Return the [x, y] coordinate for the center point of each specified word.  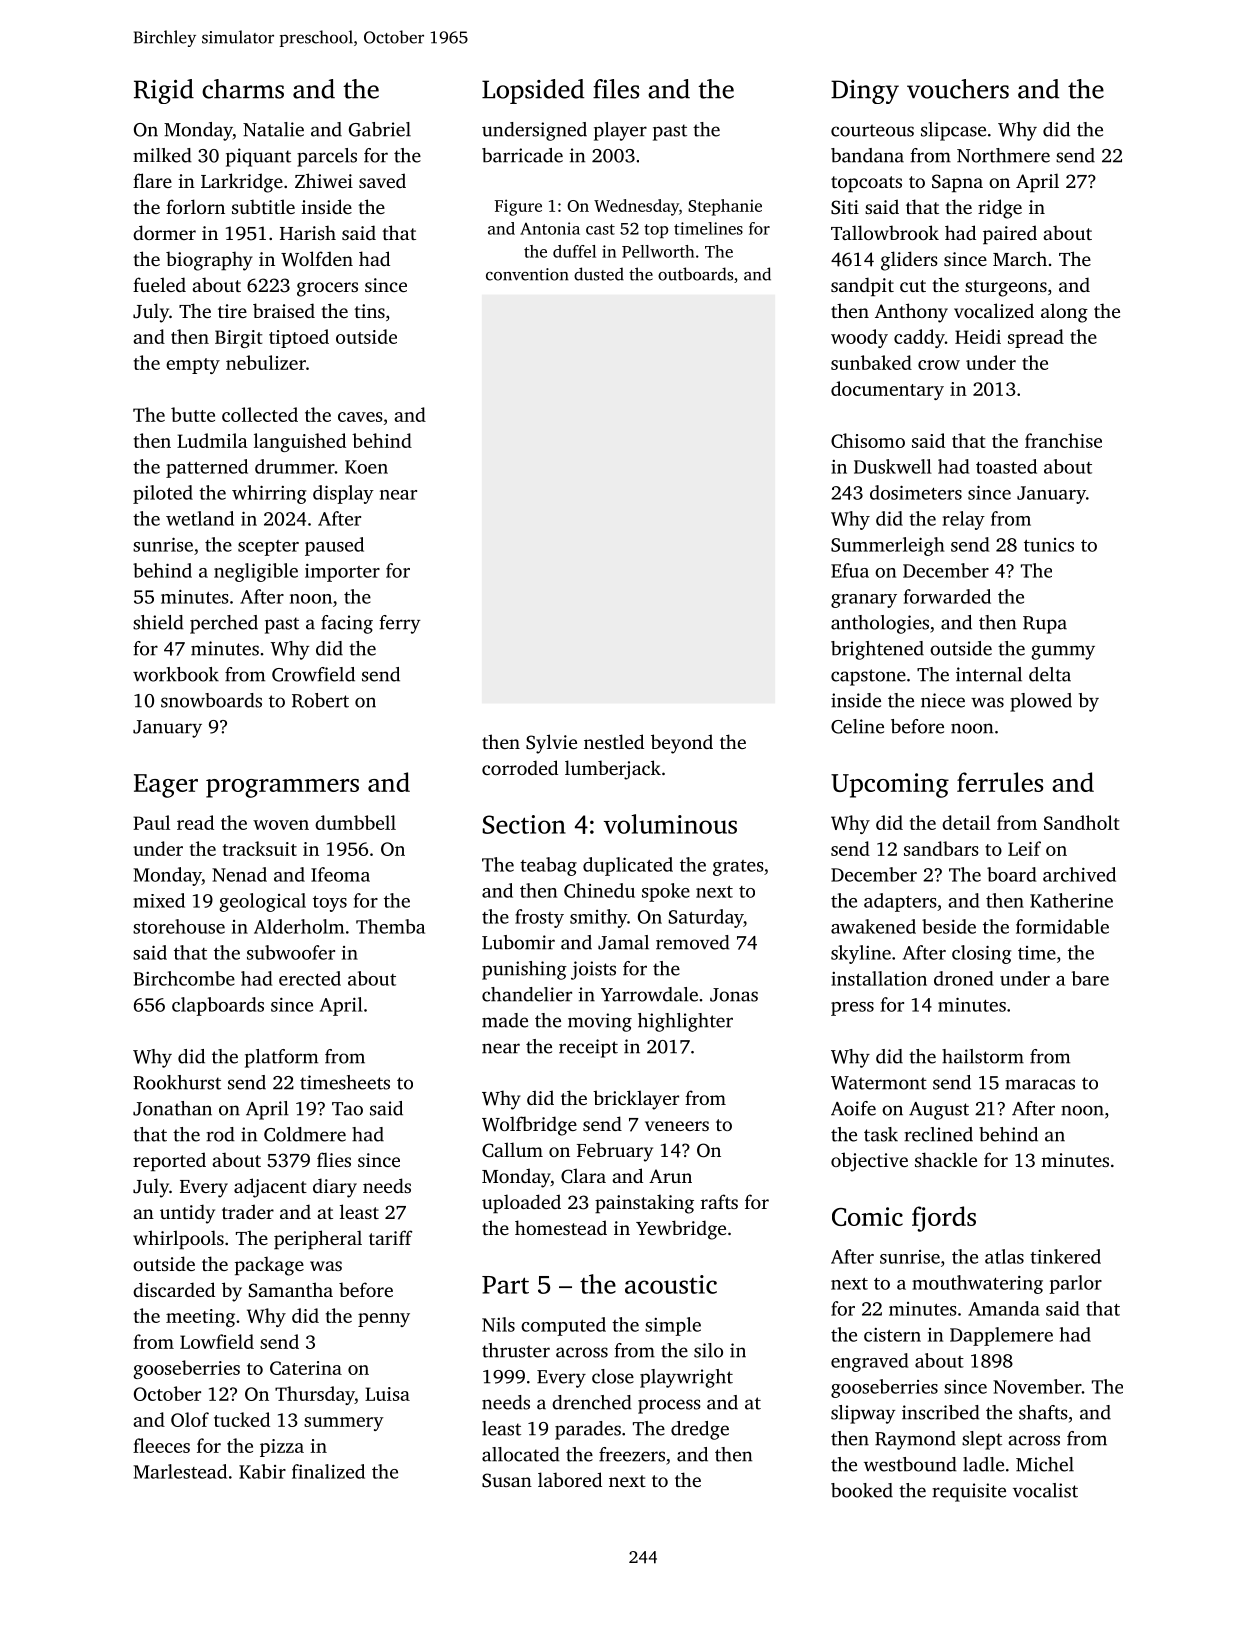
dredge [700, 1430]
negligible [256, 572]
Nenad [239, 874]
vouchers [958, 89]
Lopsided [533, 91]
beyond [682, 744]
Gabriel [380, 129]
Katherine [1071, 900]
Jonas [734, 995]
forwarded [947, 596]
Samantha [291, 1290]
